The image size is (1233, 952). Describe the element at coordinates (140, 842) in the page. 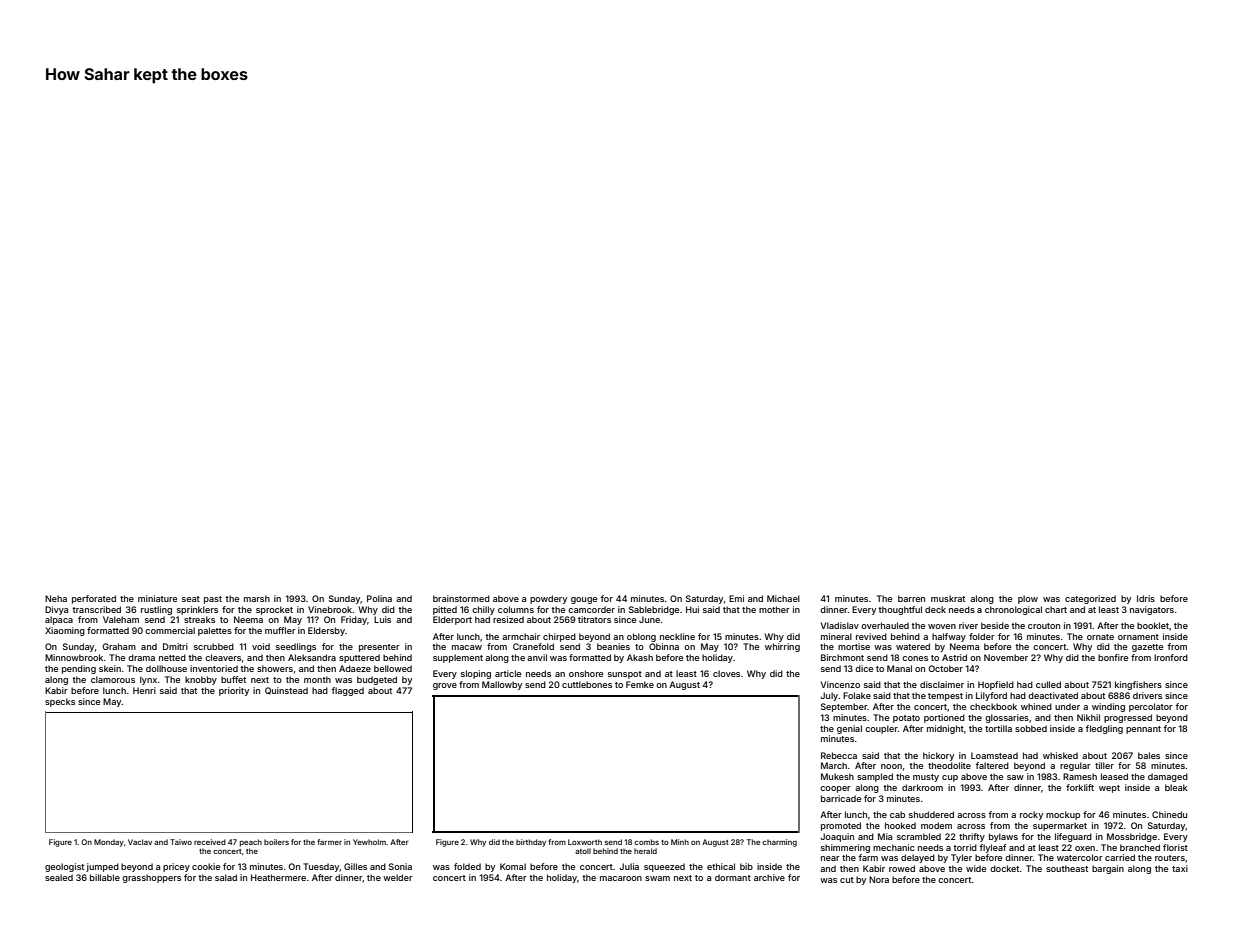

I see `Vaclav` at that location.
